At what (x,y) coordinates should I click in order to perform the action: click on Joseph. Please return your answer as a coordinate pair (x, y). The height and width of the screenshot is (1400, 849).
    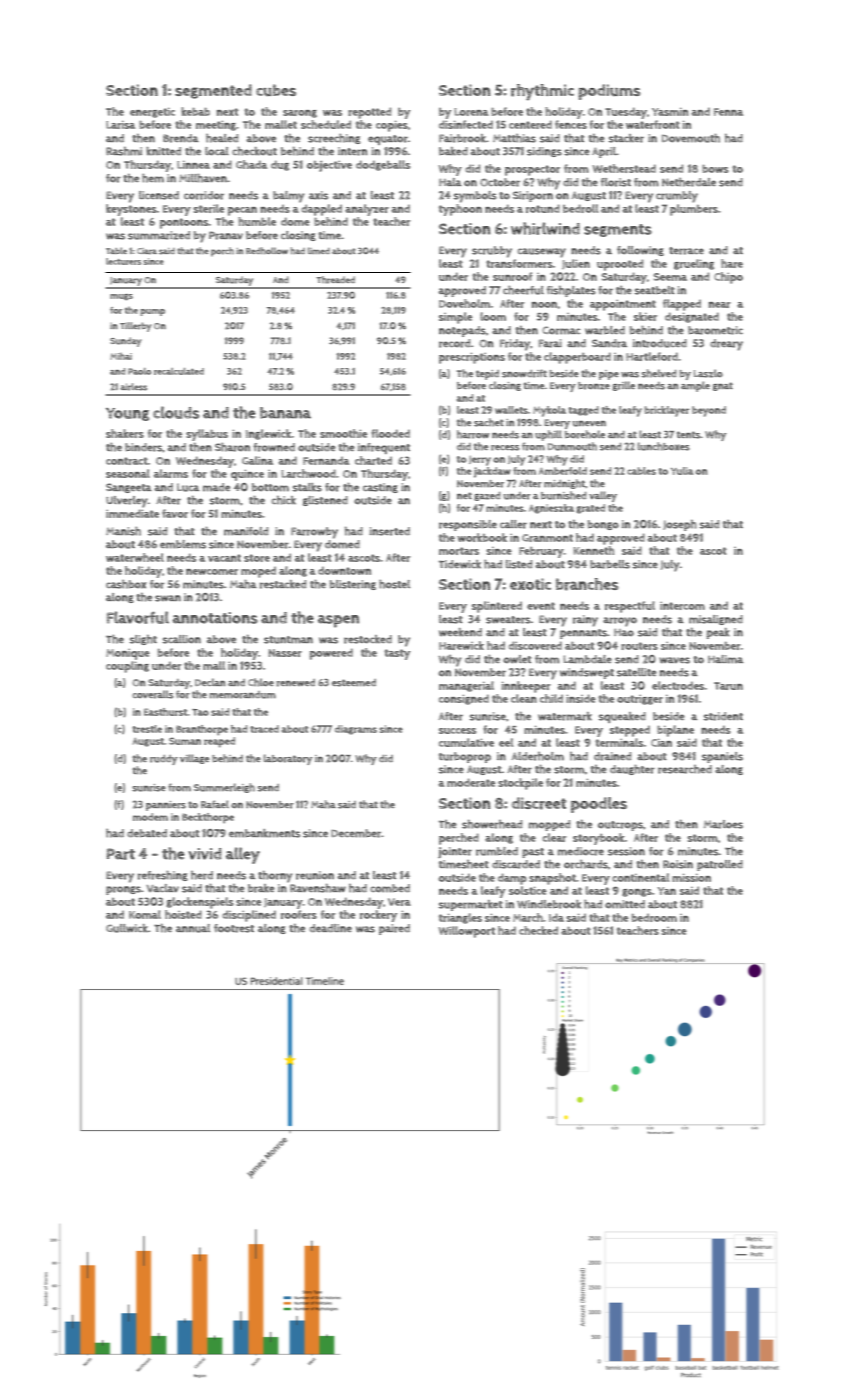
    Looking at the image, I should click on (680, 525).
